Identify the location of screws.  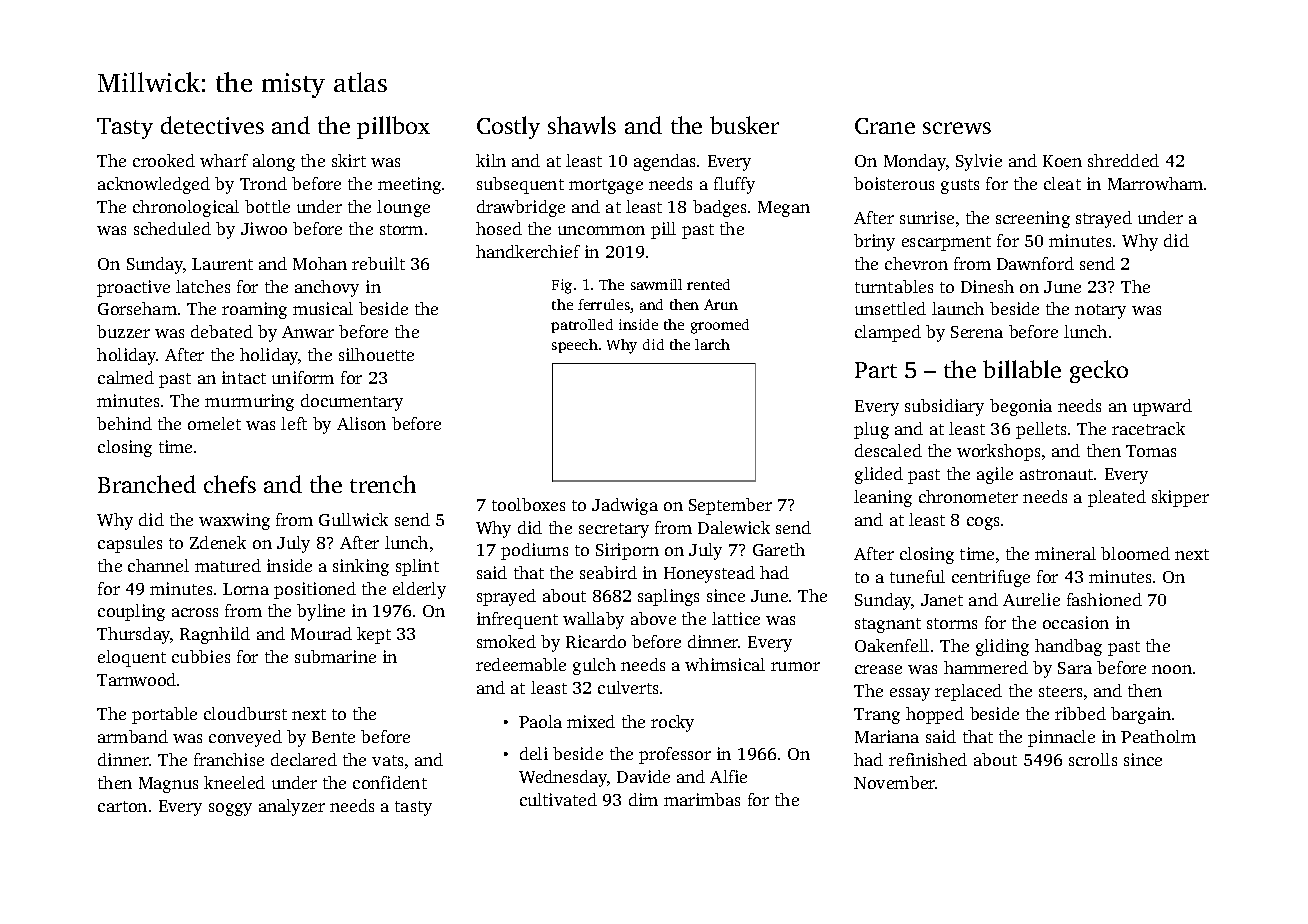
(957, 128).
